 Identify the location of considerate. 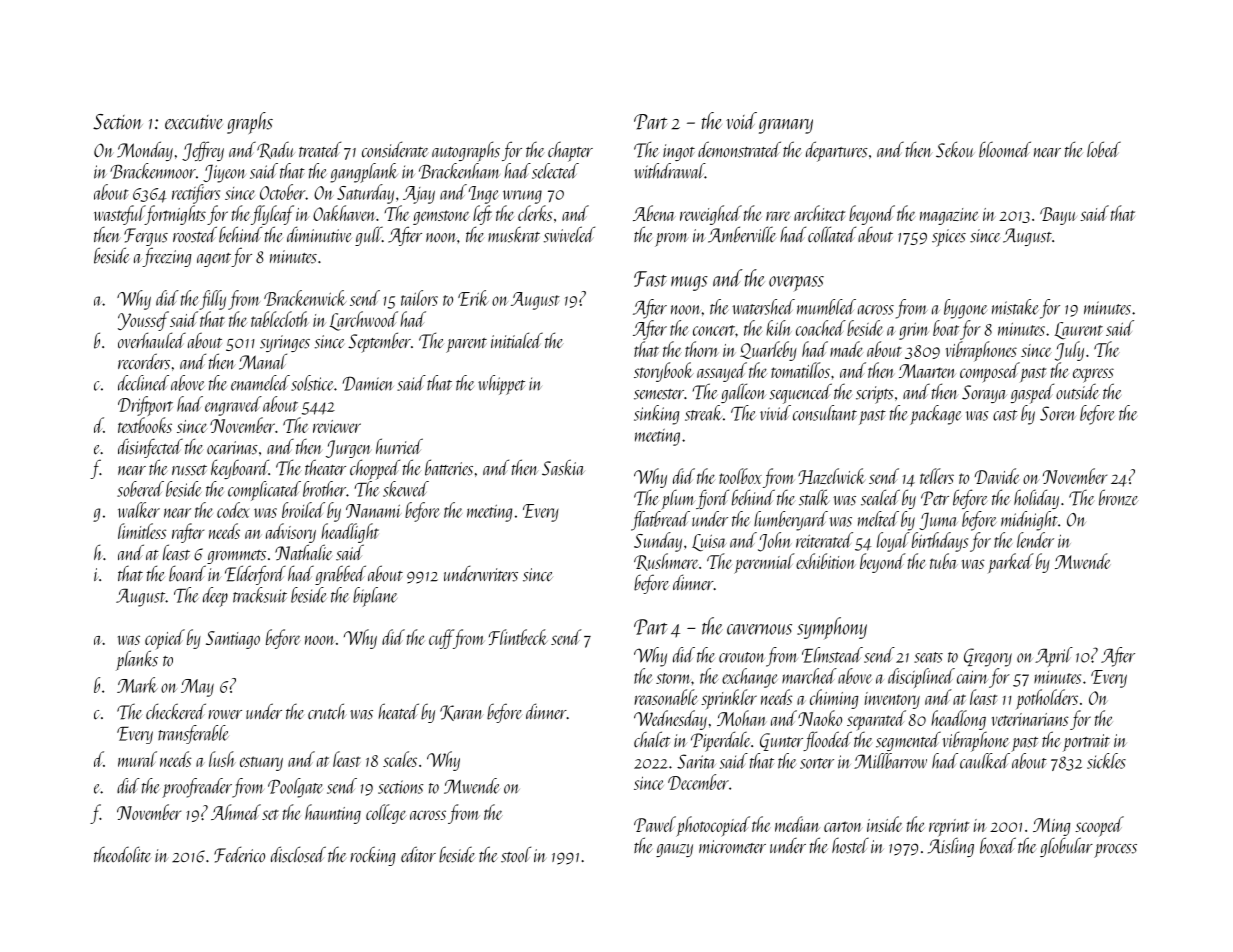
(395, 149).
